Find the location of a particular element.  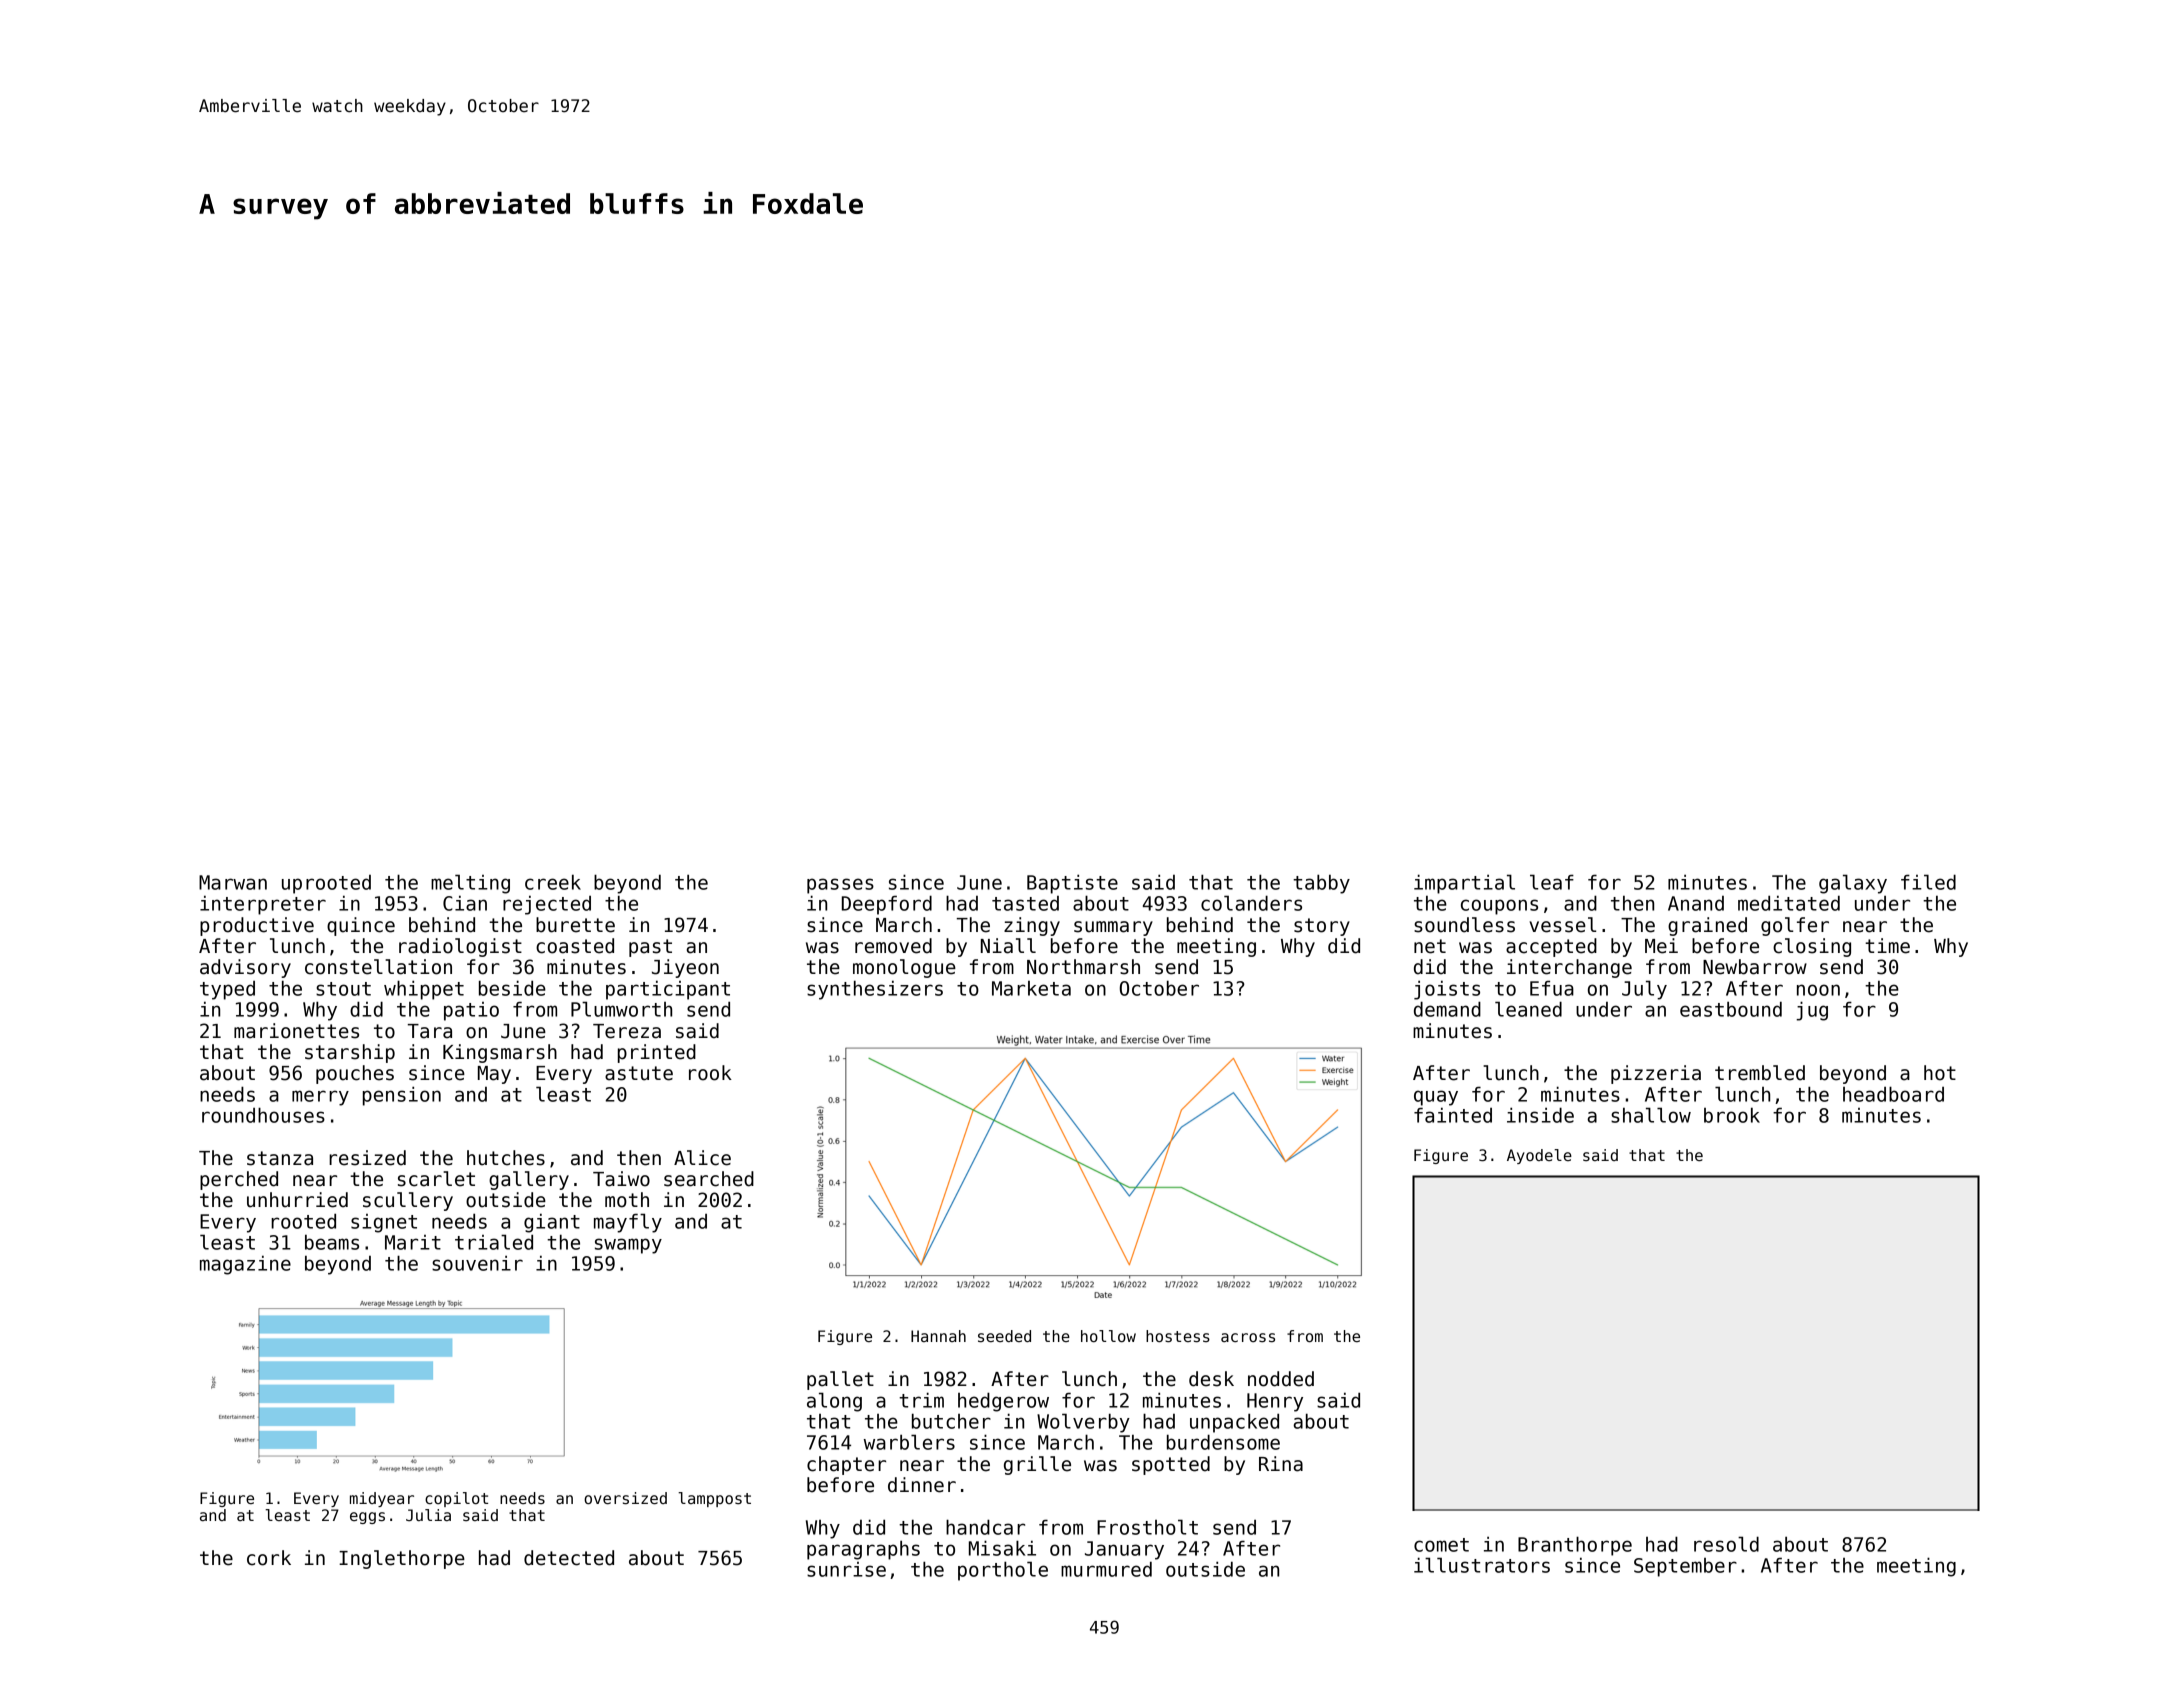

tabby is located at coordinates (1321, 884).
